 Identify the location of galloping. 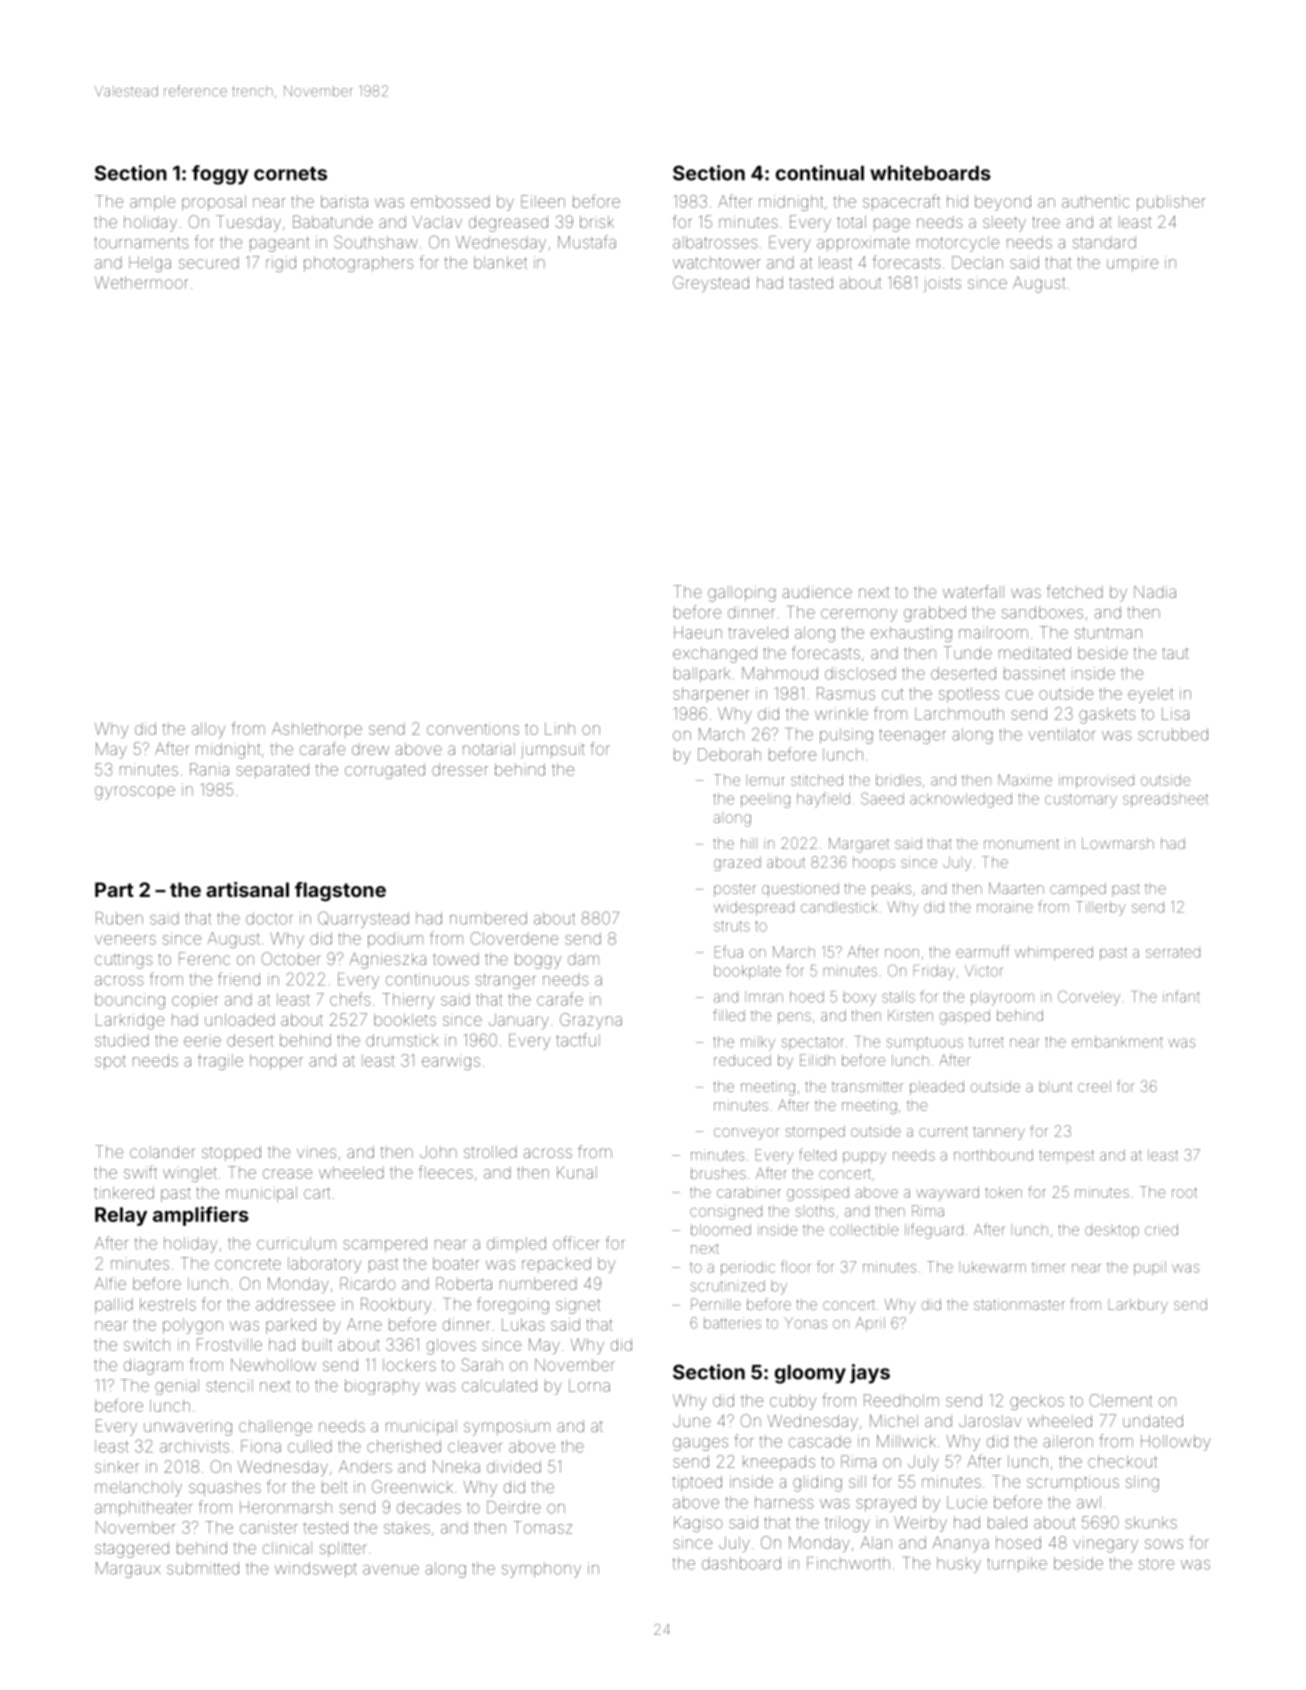
(742, 594).
